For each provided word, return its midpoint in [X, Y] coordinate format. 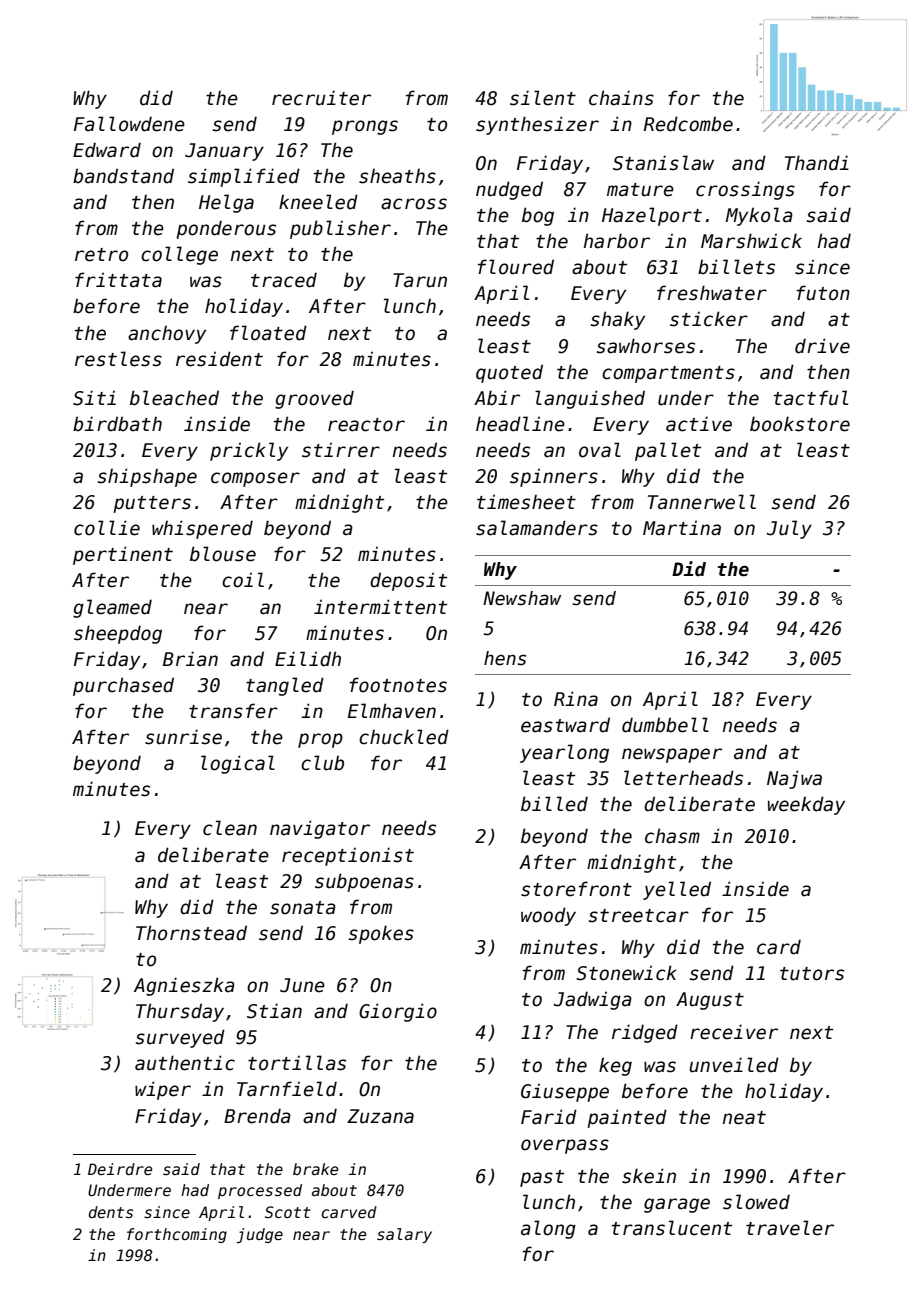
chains [621, 98]
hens [505, 658]
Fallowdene [129, 124]
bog [538, 216]
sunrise [183, 737]
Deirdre [120, 1169]
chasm [672, 836]
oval [600, 450]
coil [243, 580]
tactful [811, 398]
